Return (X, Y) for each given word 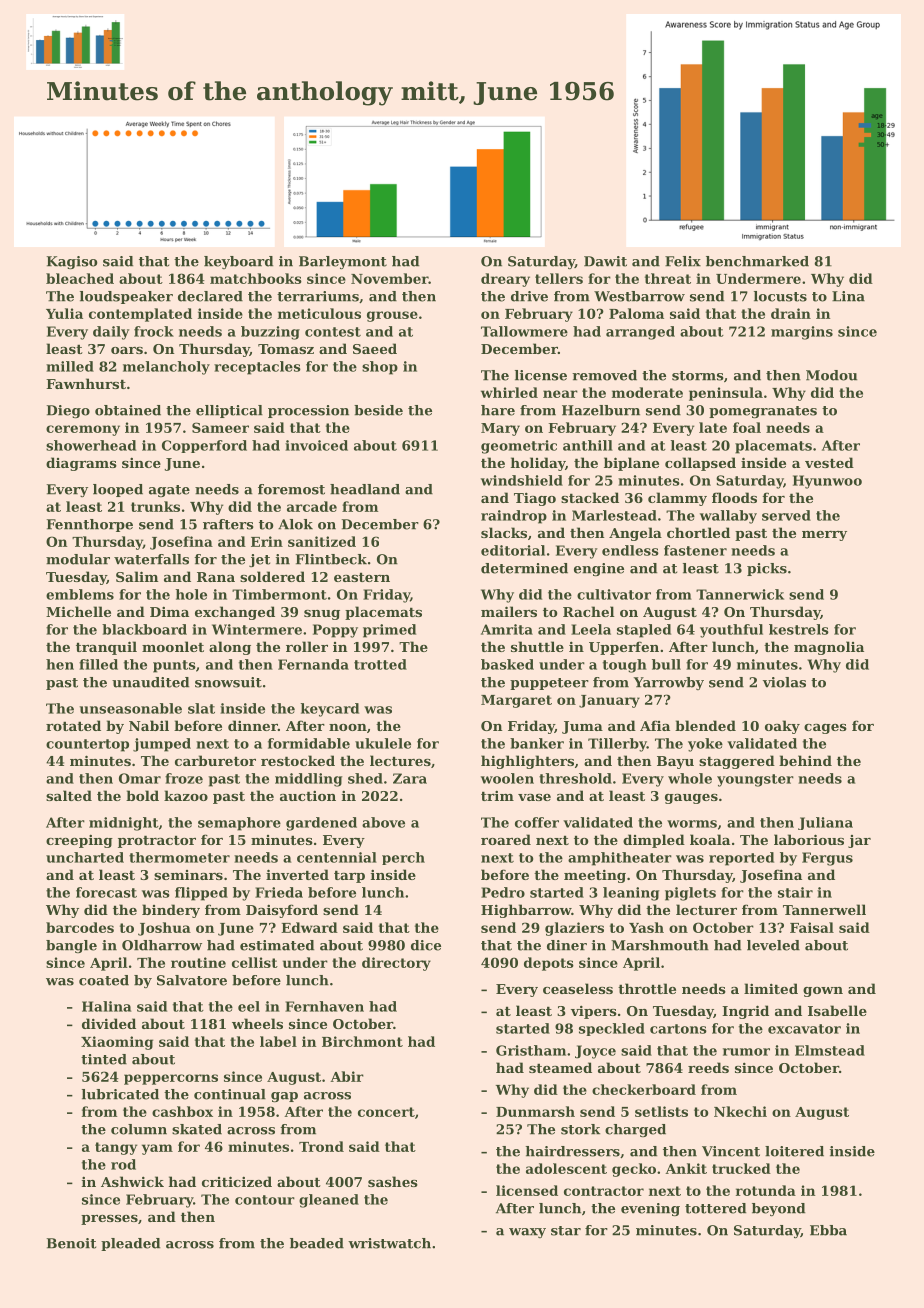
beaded (317, 1243)
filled (98, 664)
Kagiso (72, 262)
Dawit (605, 261)
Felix (683, 261)
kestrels (799, 629)
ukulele (383, 743)
